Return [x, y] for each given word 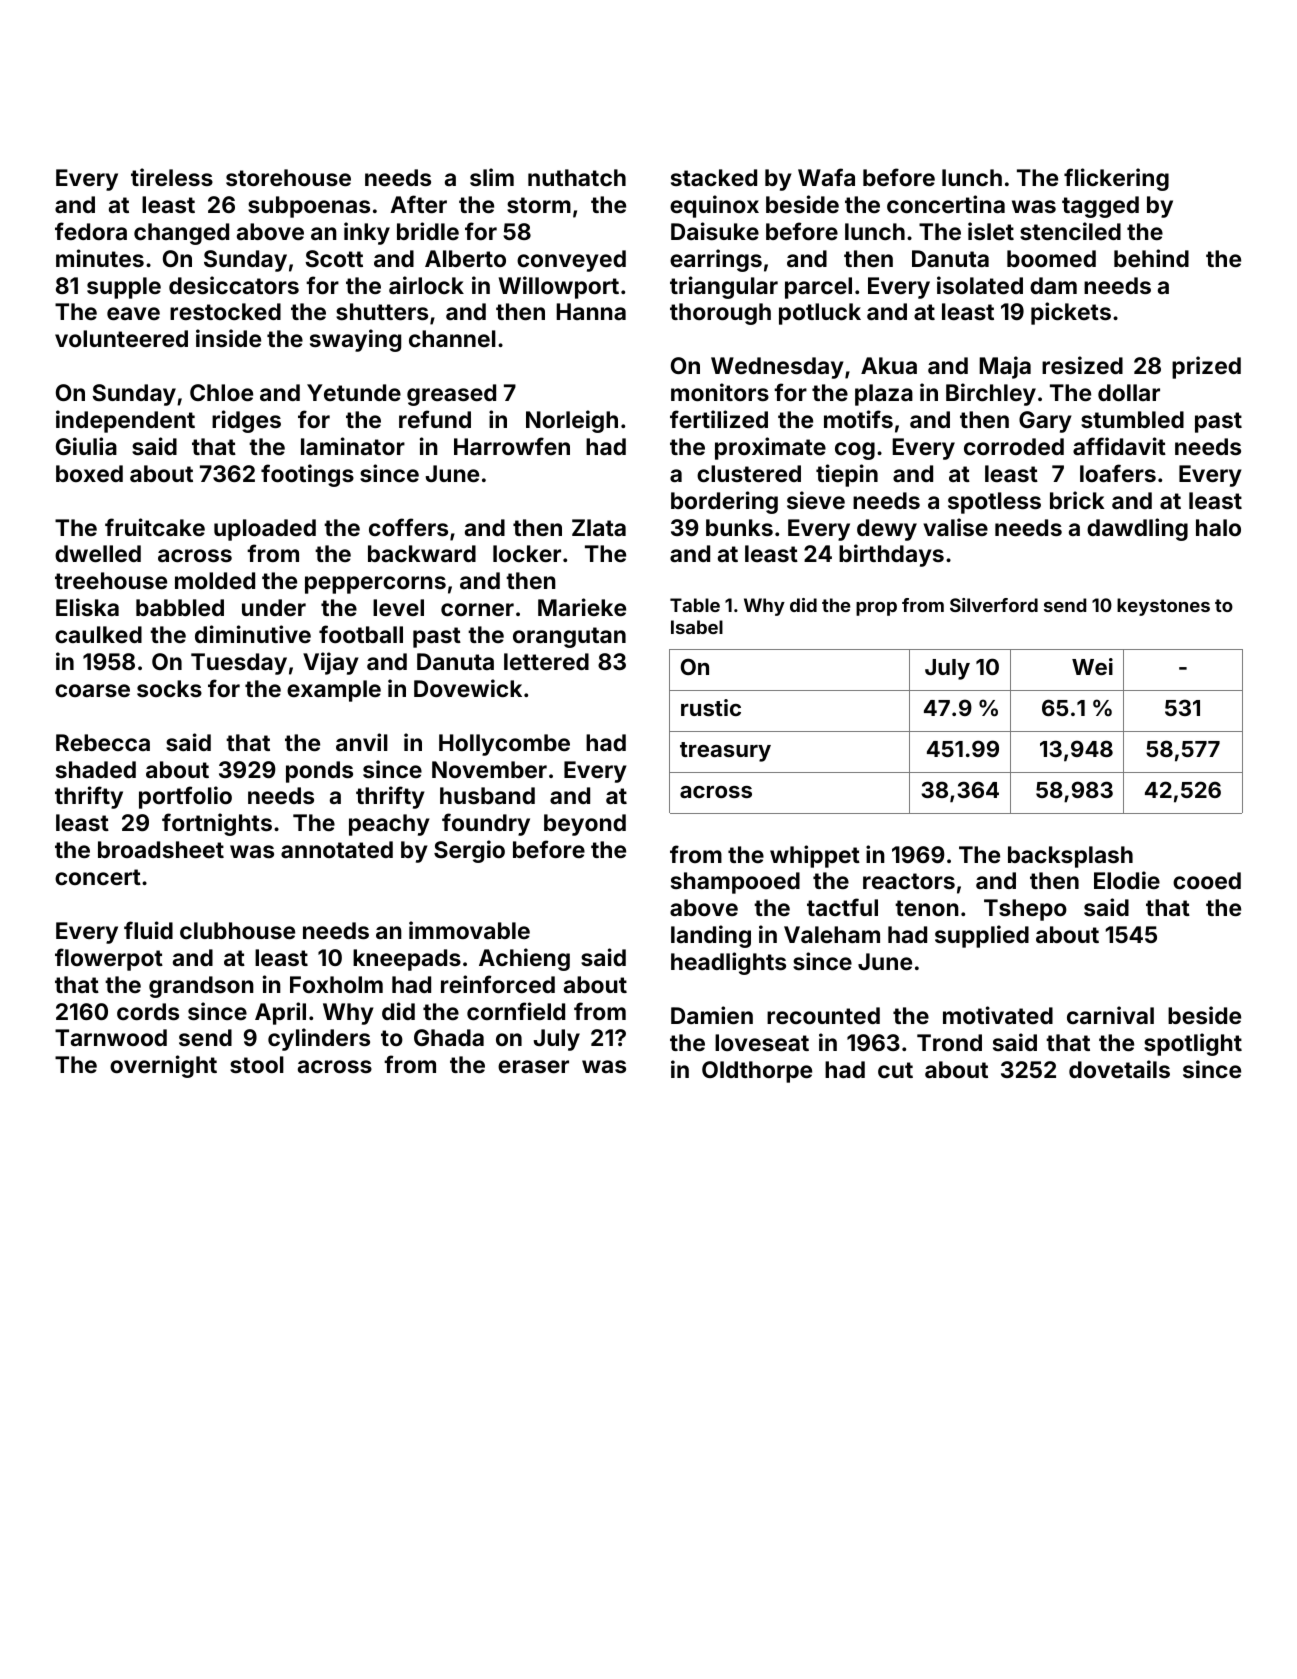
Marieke [582, 607]
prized [1206, 367]
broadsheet [161, 849]
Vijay [331, 663]
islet [991, 231]
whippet [815, 856]
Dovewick [468, 688]
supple [124, 288]
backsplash [1070, 857]
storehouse [288, 177]
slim [492, 177]
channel [452, 338]
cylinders [319, 1039]
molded [215, 580]
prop [876, 609]
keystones [1163, 607]
